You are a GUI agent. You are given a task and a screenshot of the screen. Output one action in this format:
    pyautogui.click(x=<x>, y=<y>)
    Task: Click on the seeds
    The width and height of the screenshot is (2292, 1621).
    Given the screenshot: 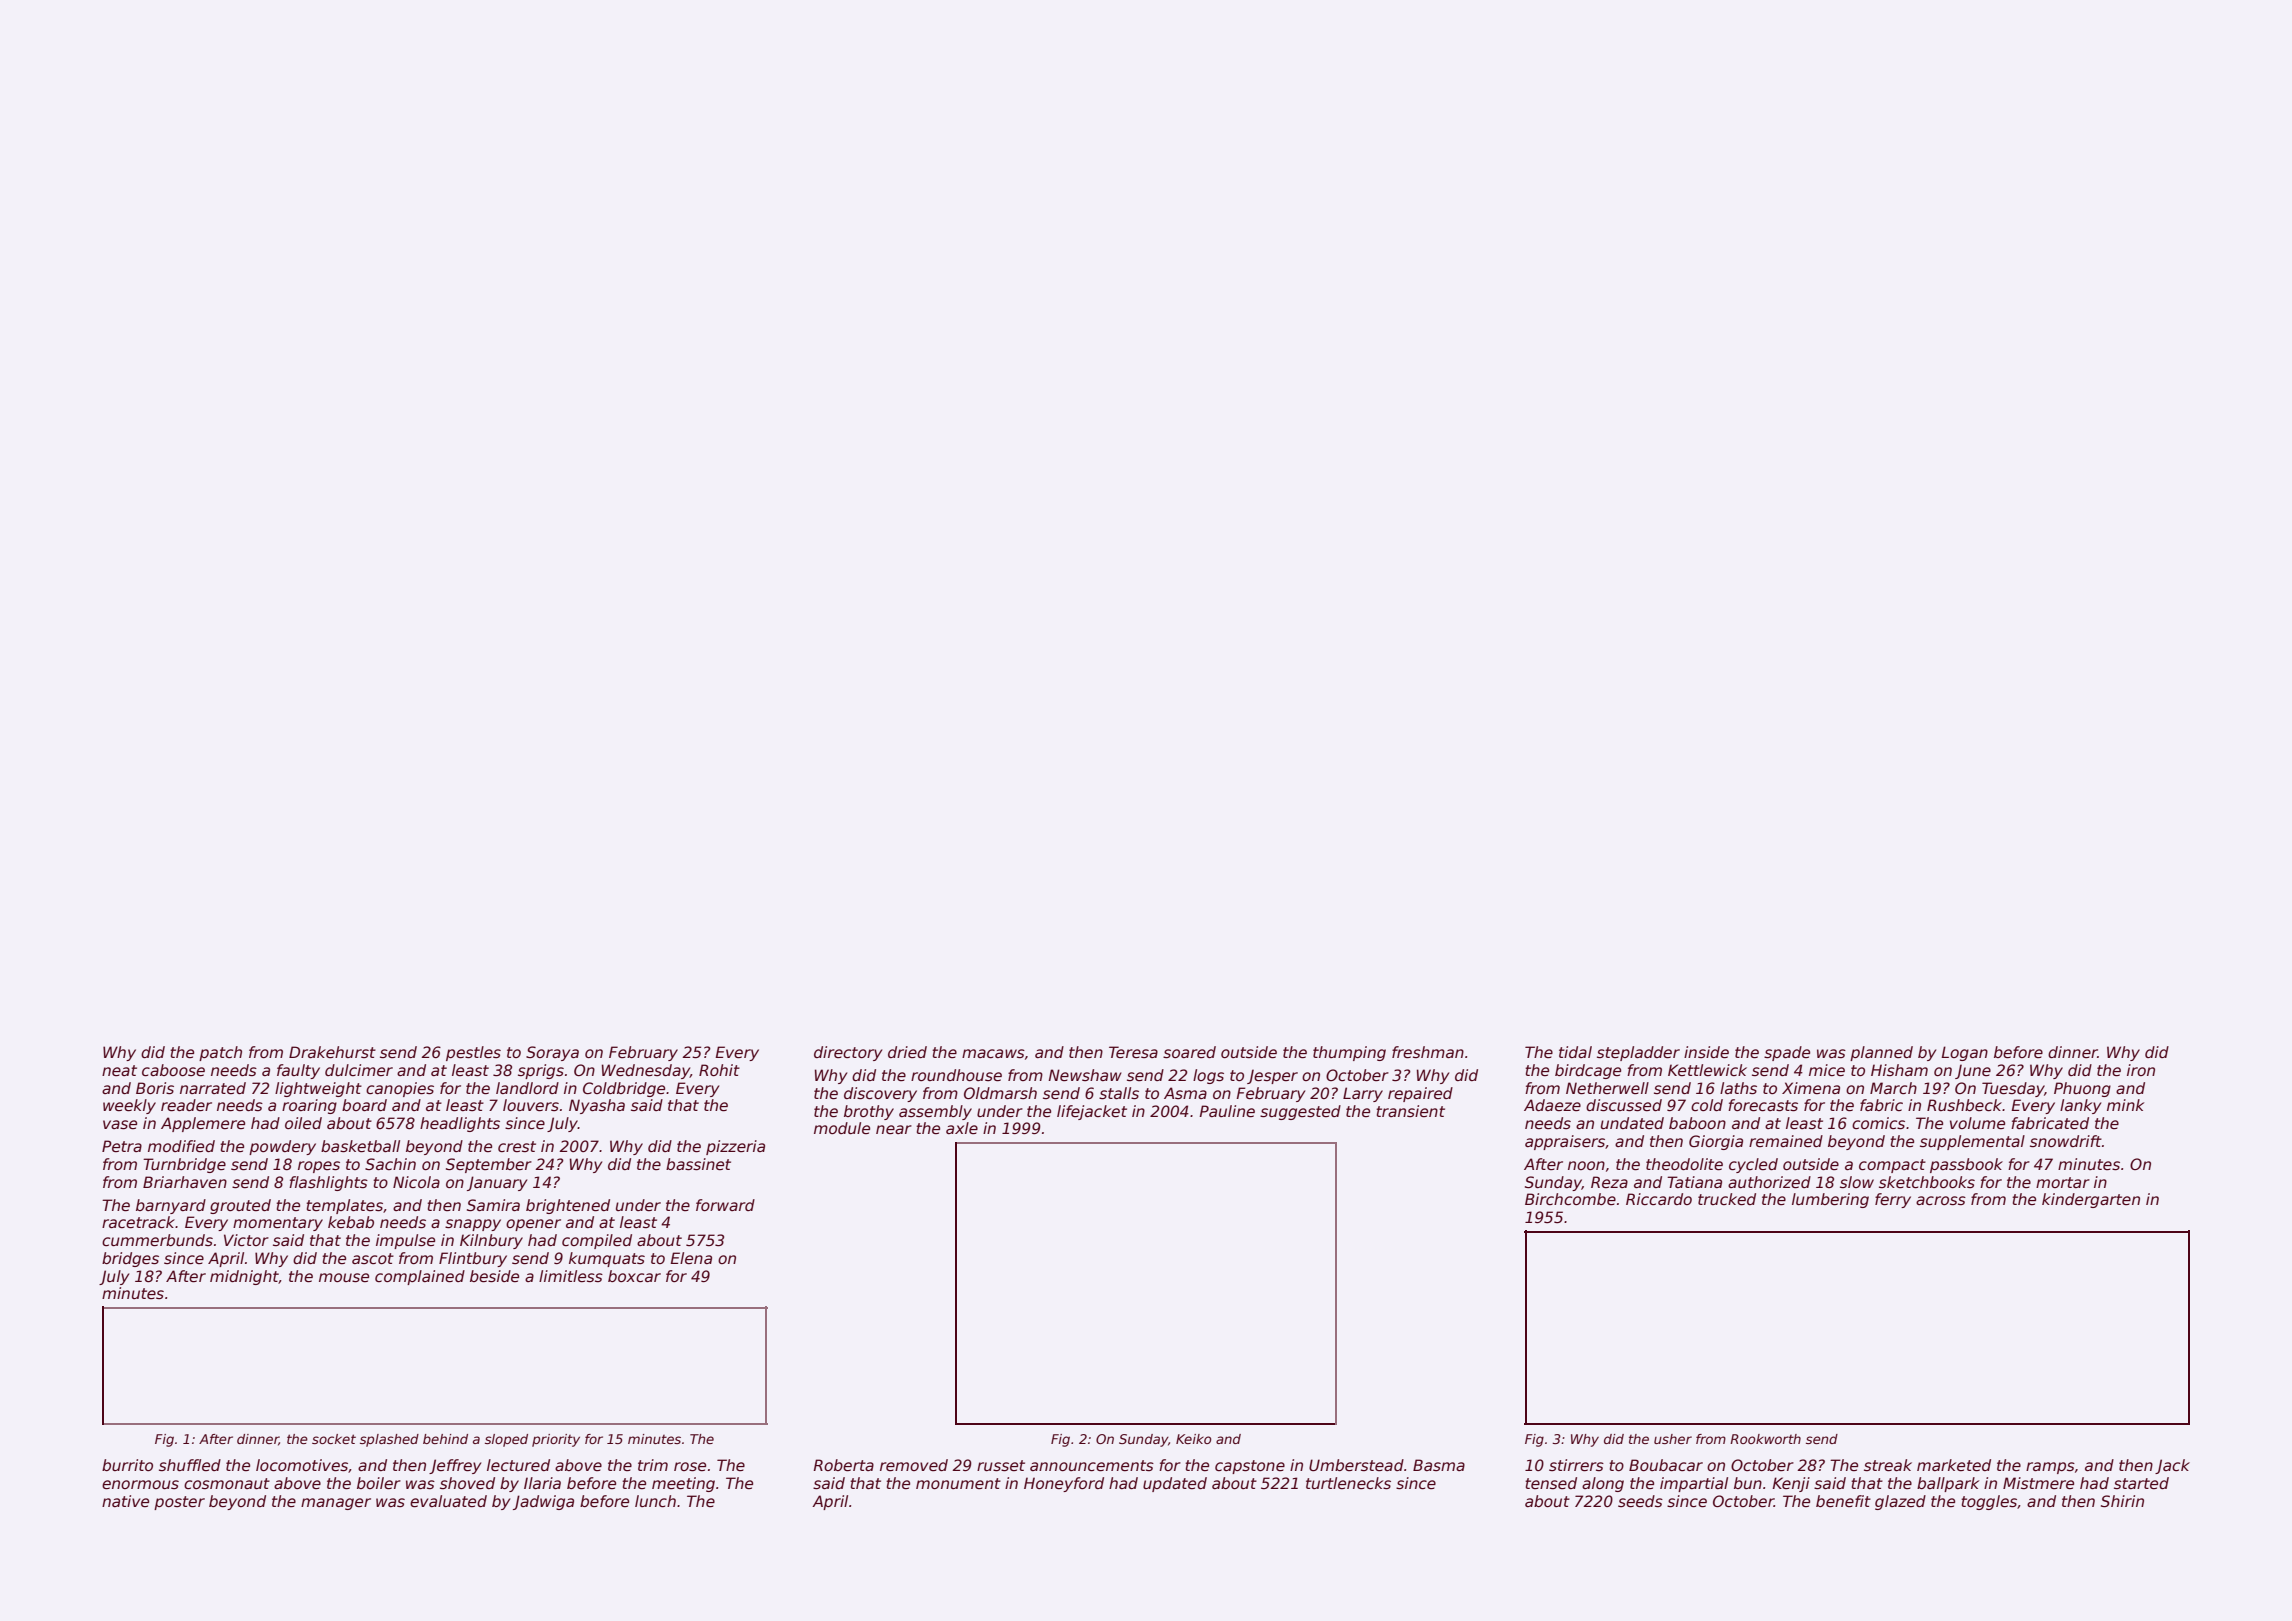 What is the action you would take?
    pyautogui.click(x=1640, y=1501)
